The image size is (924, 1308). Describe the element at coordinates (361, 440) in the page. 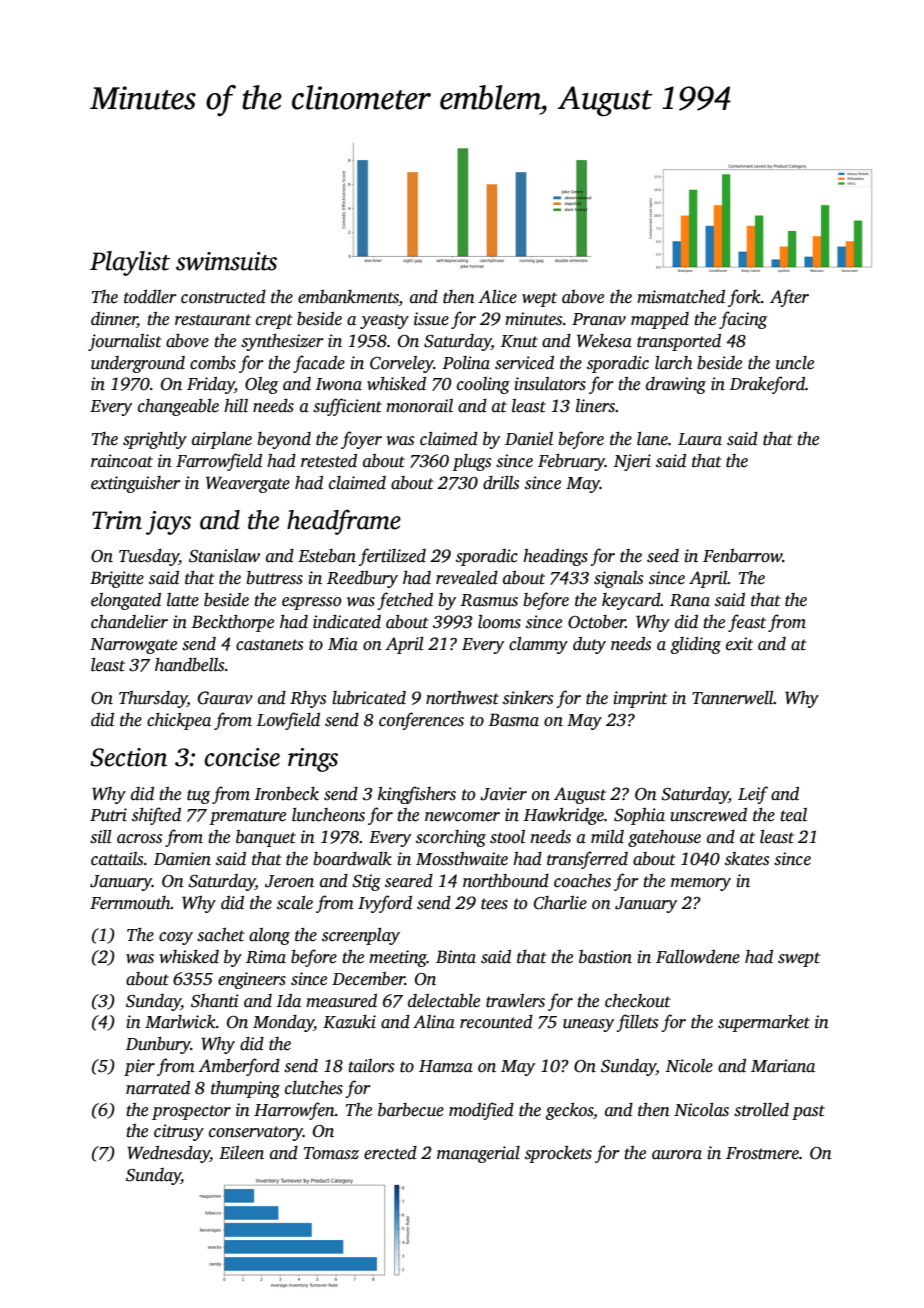

I see `foyer` at that location.
